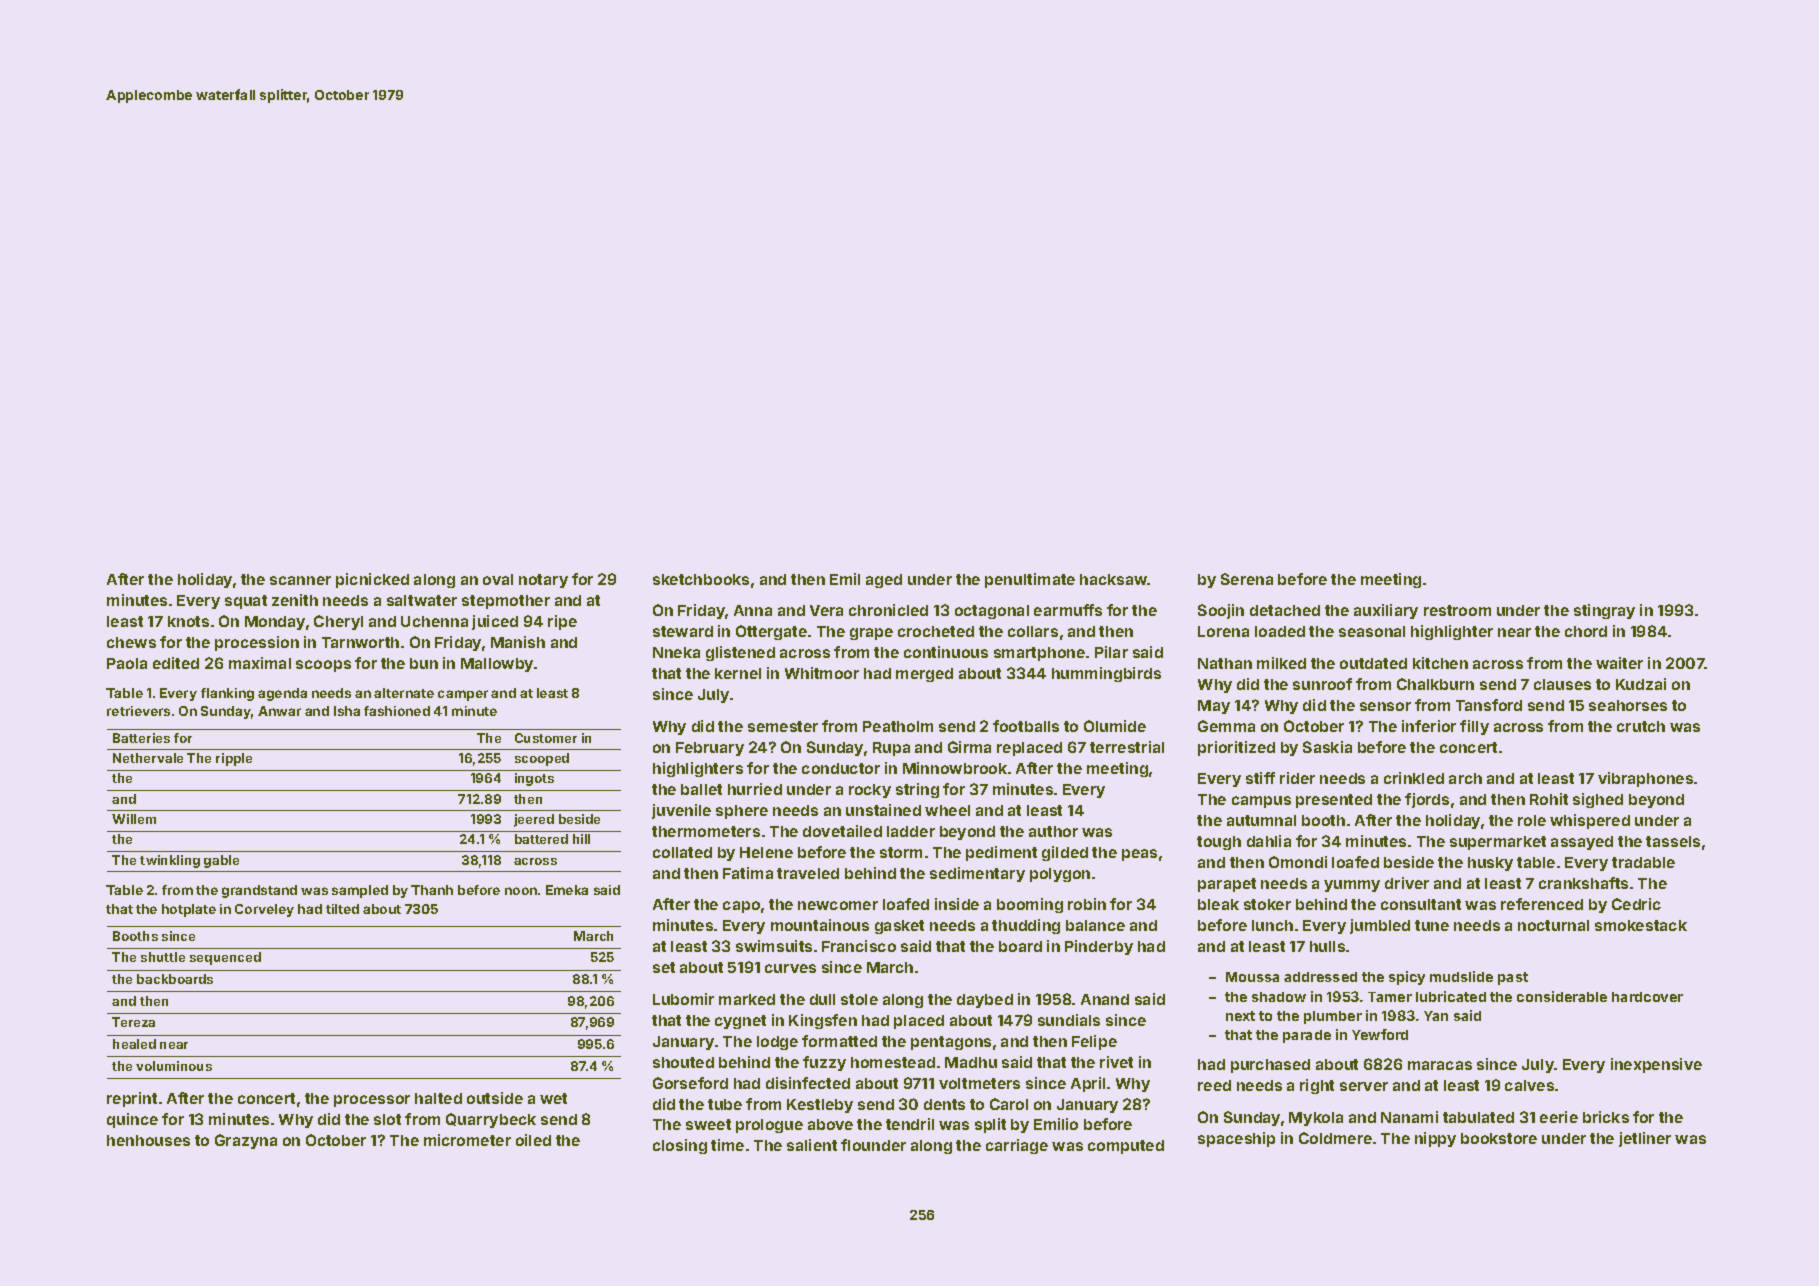  What do you see at coordinates (542, 759) in the document?
I see `scooped` at bounding box center [542, 759].
